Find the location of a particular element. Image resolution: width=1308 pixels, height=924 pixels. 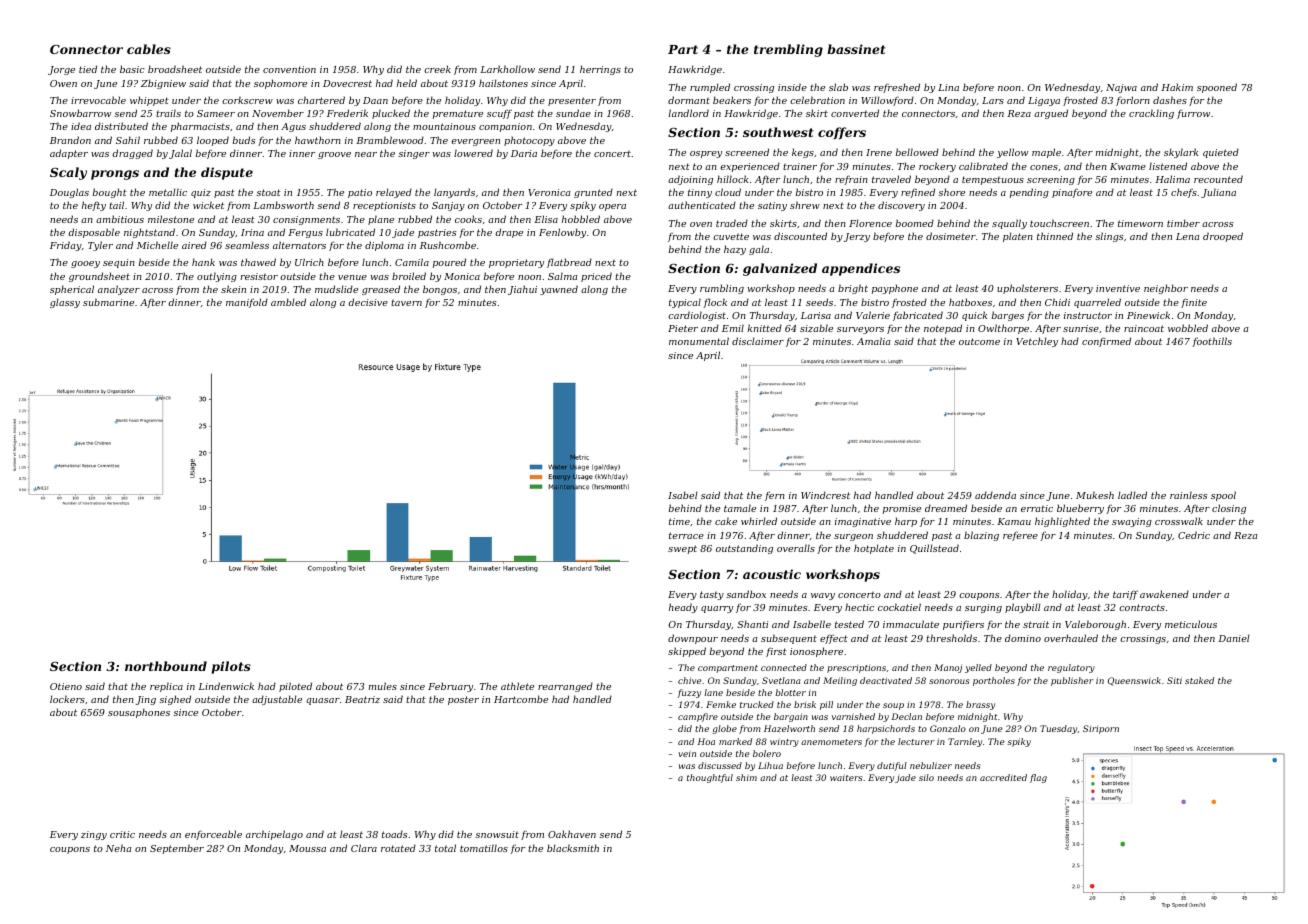

swaying is located at coordinates (1132, 522).
